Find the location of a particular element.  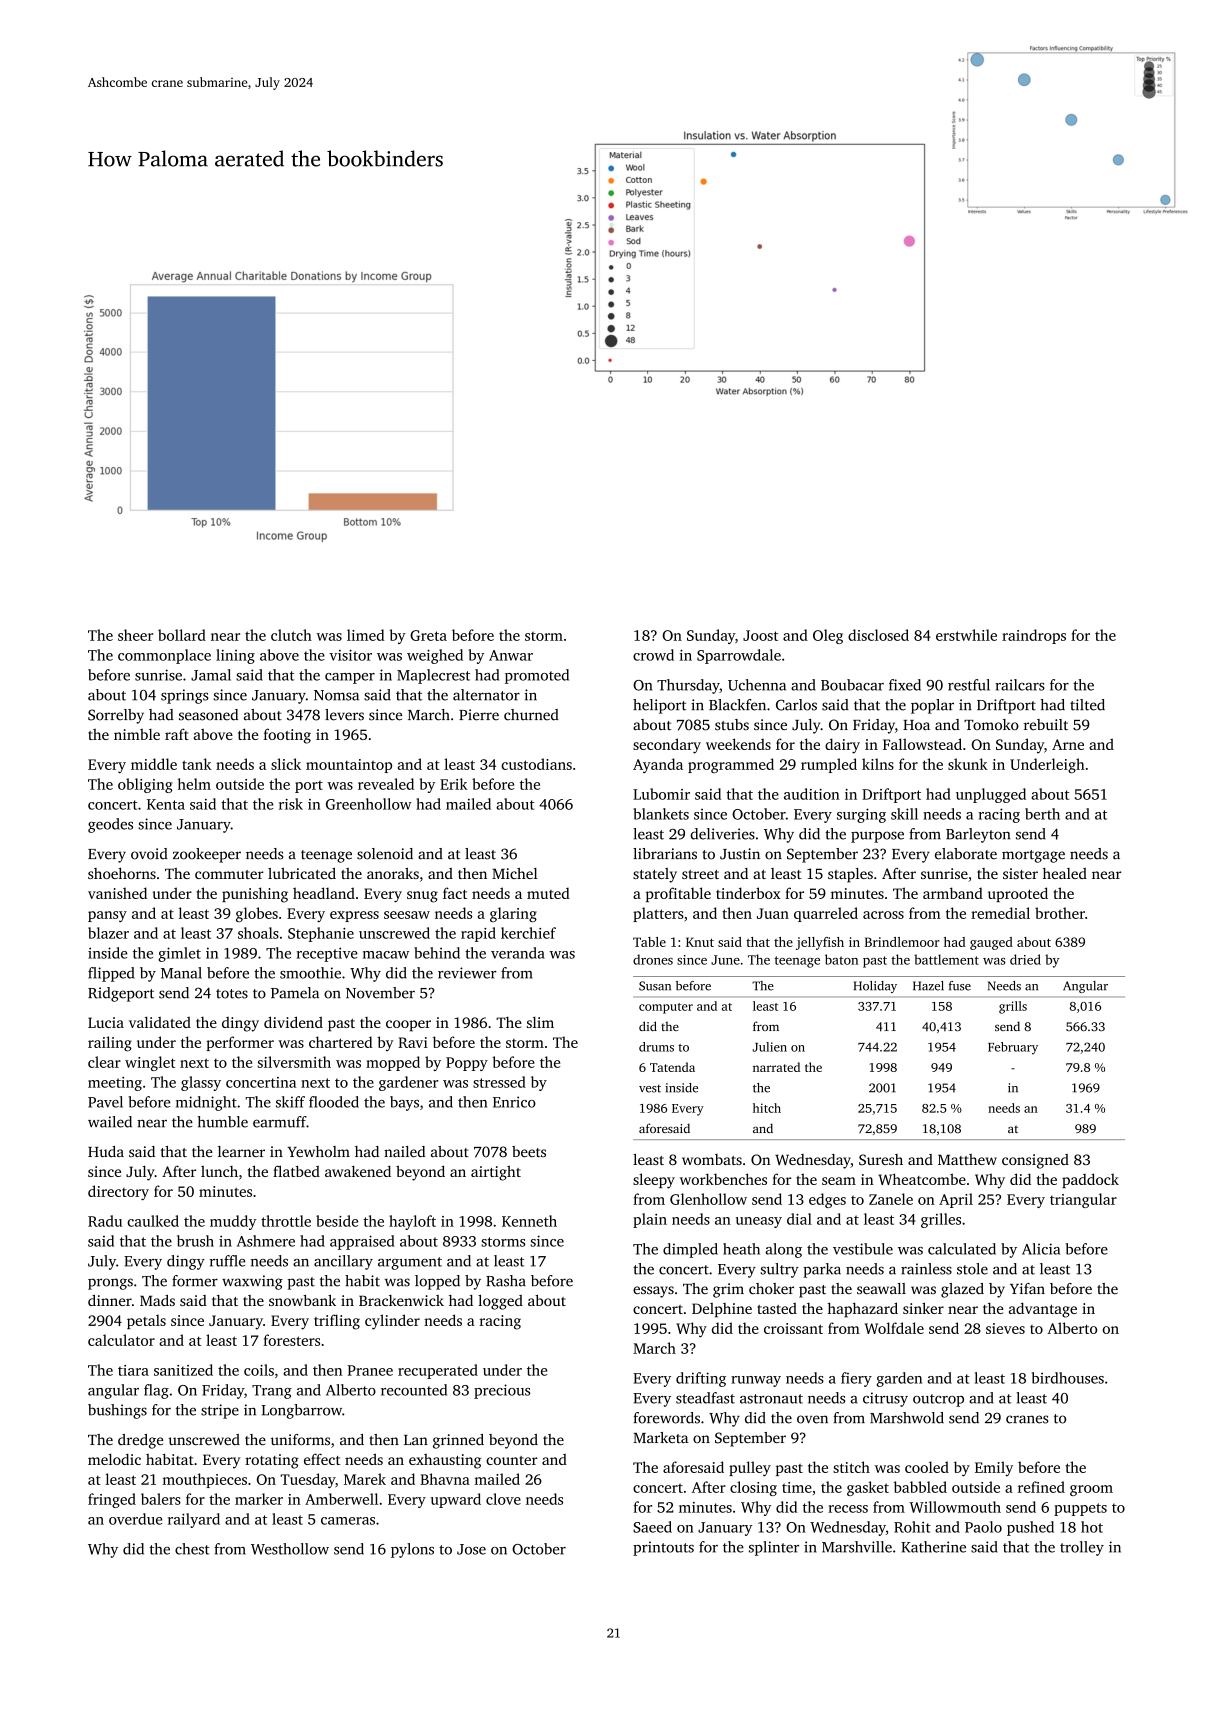

bollard is located at coordinates (182, 635).
